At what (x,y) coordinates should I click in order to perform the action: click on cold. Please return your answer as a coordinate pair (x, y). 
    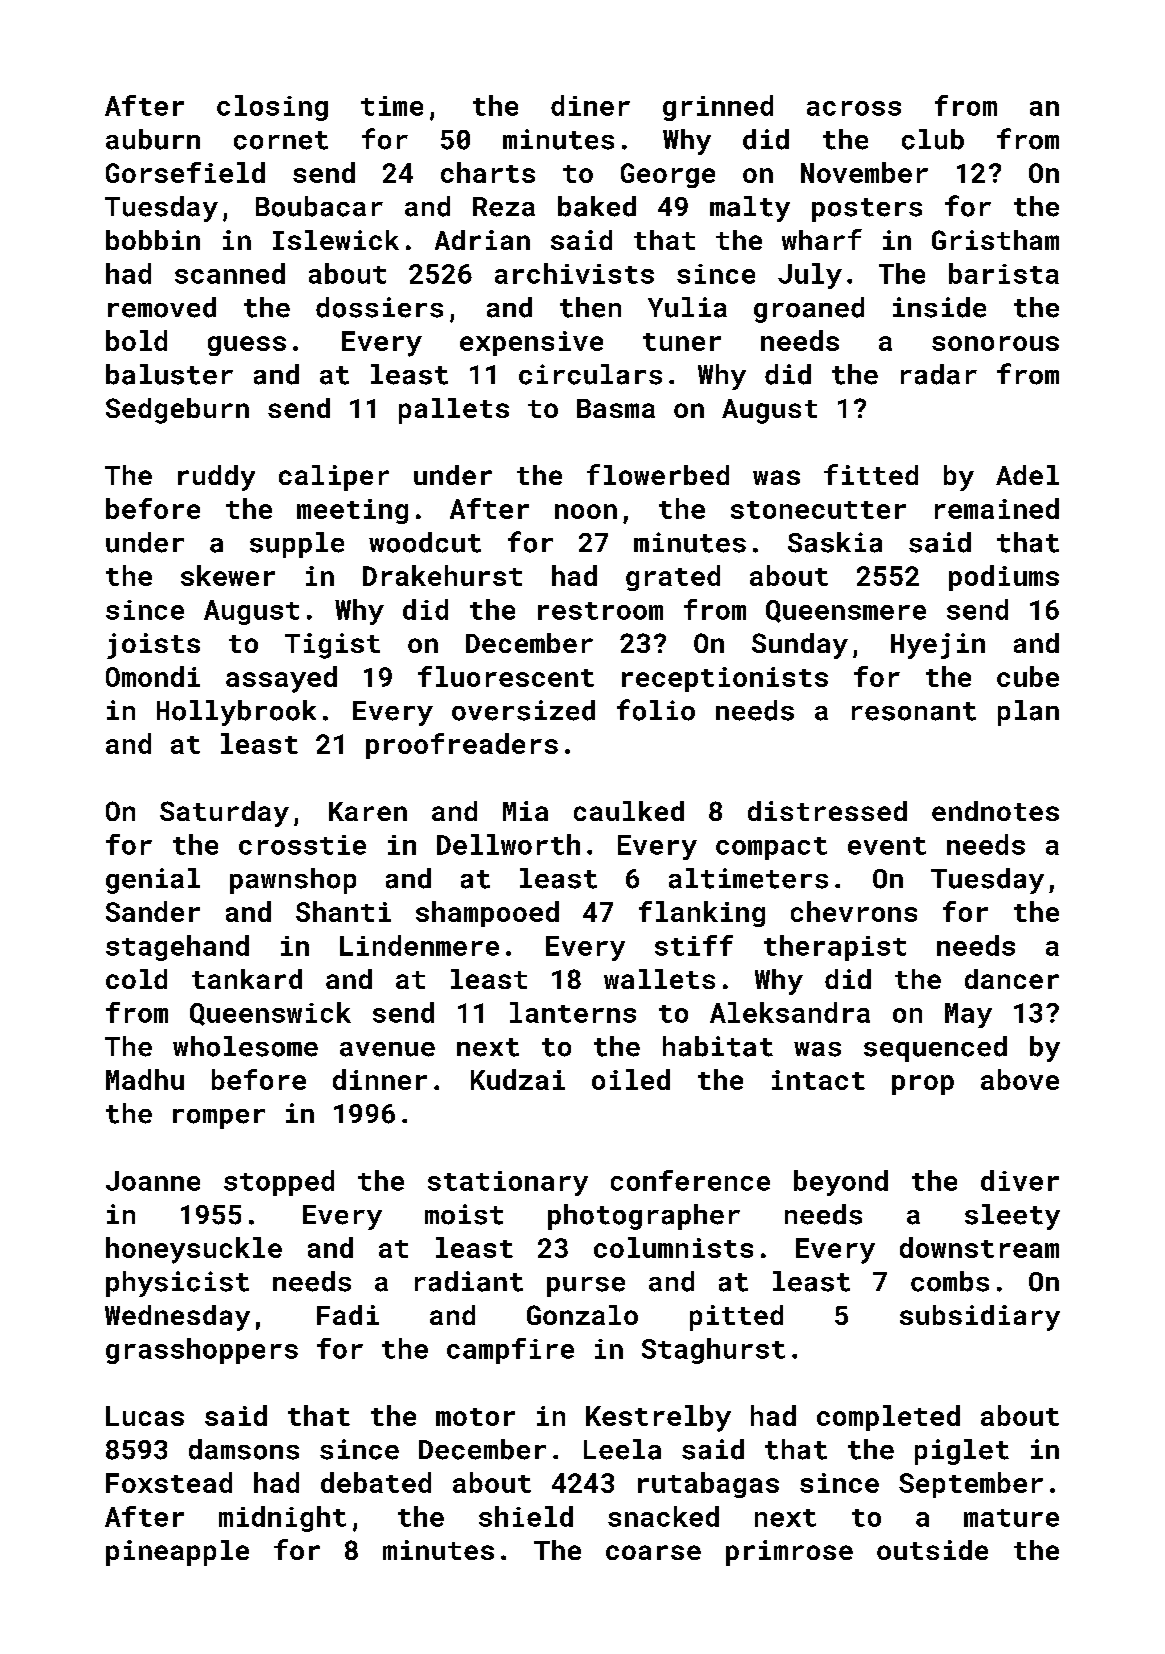
    Looking at the image, I should click on (136, 979).
